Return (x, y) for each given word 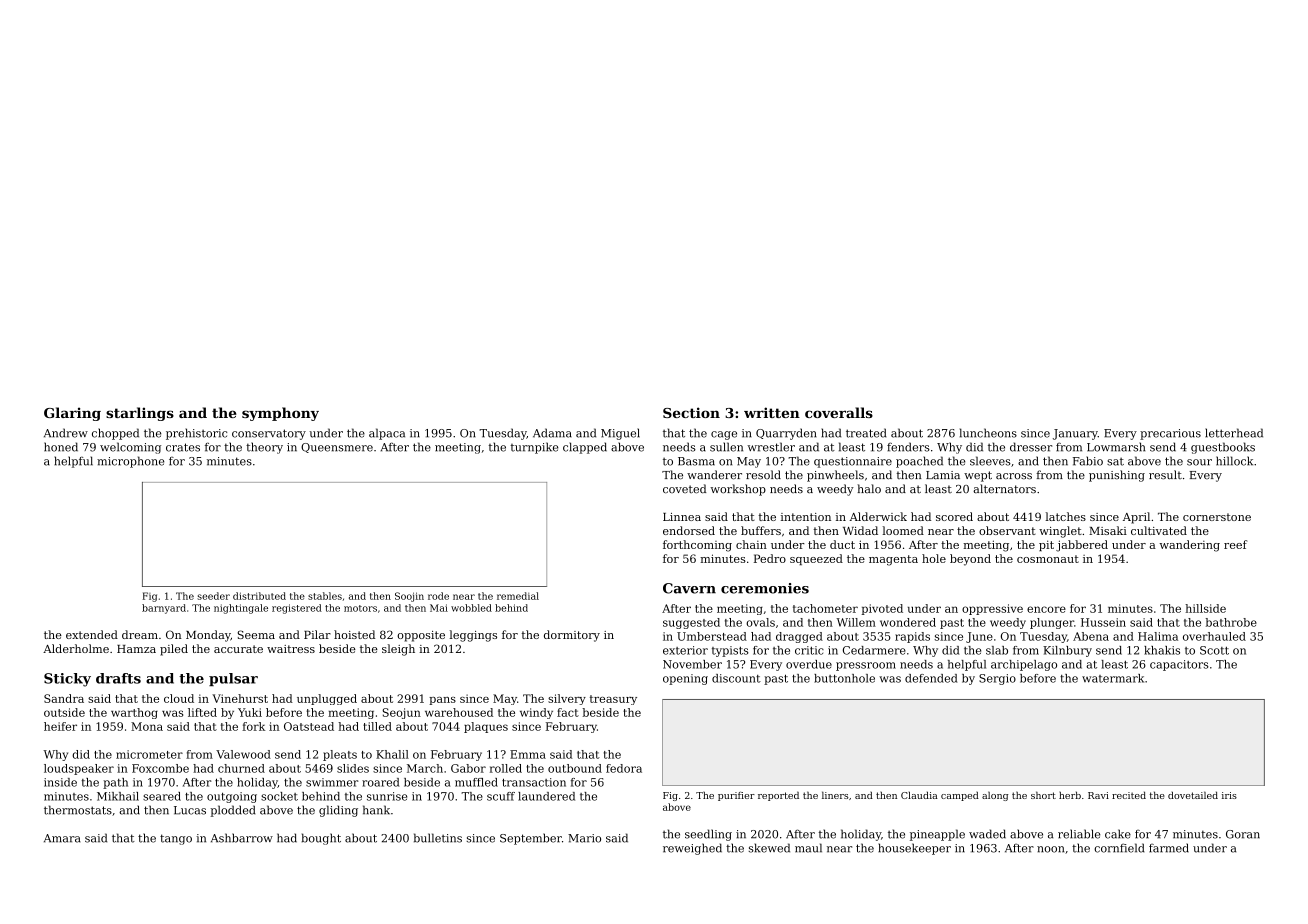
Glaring (72, 414)
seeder (213, 596)
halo (869, 488)
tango (176, 839)
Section (691, 412)
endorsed (689, 530)
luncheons (988, 433)
